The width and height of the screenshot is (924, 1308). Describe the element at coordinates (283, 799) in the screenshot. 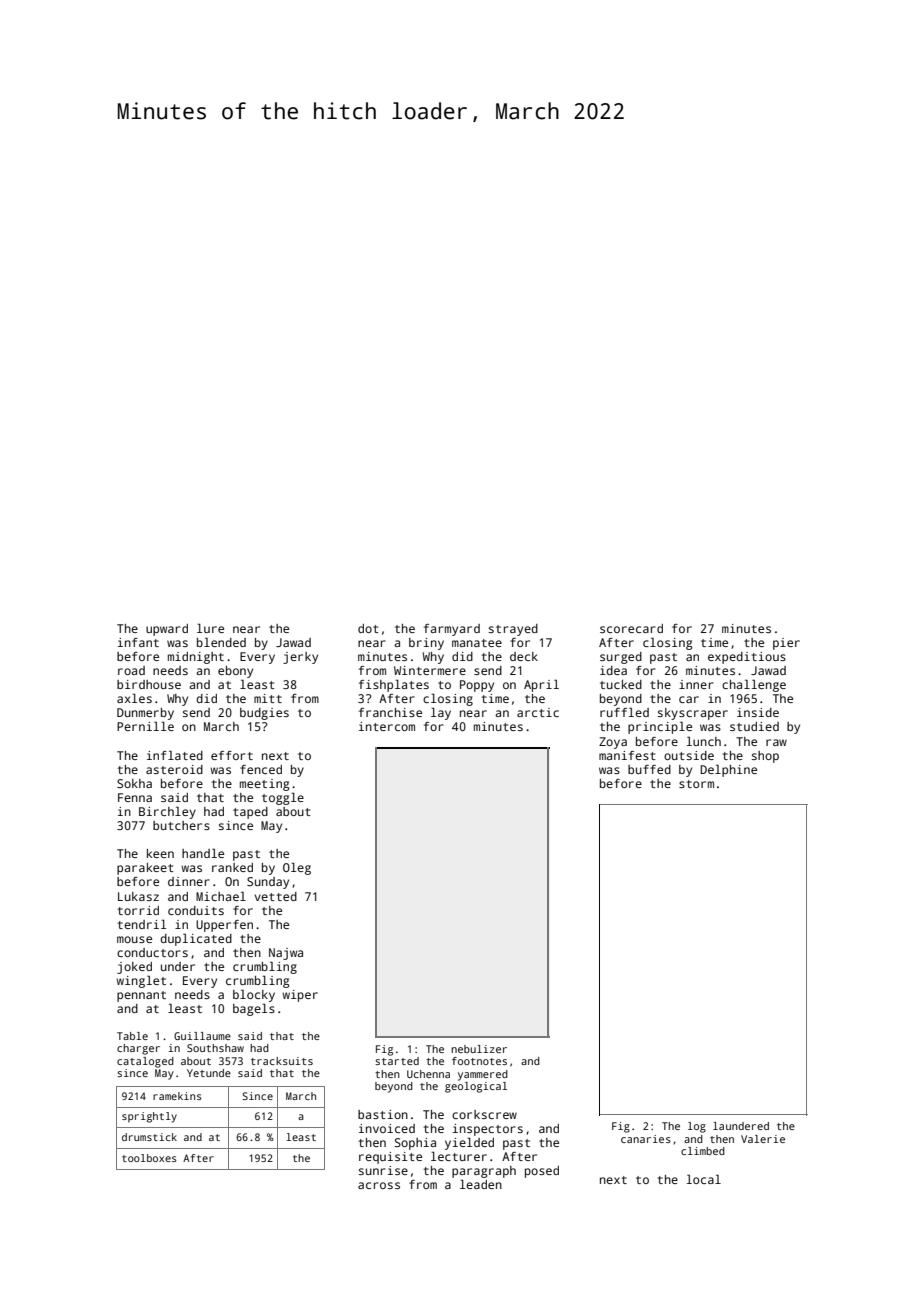

I see `toggle` at that location.
